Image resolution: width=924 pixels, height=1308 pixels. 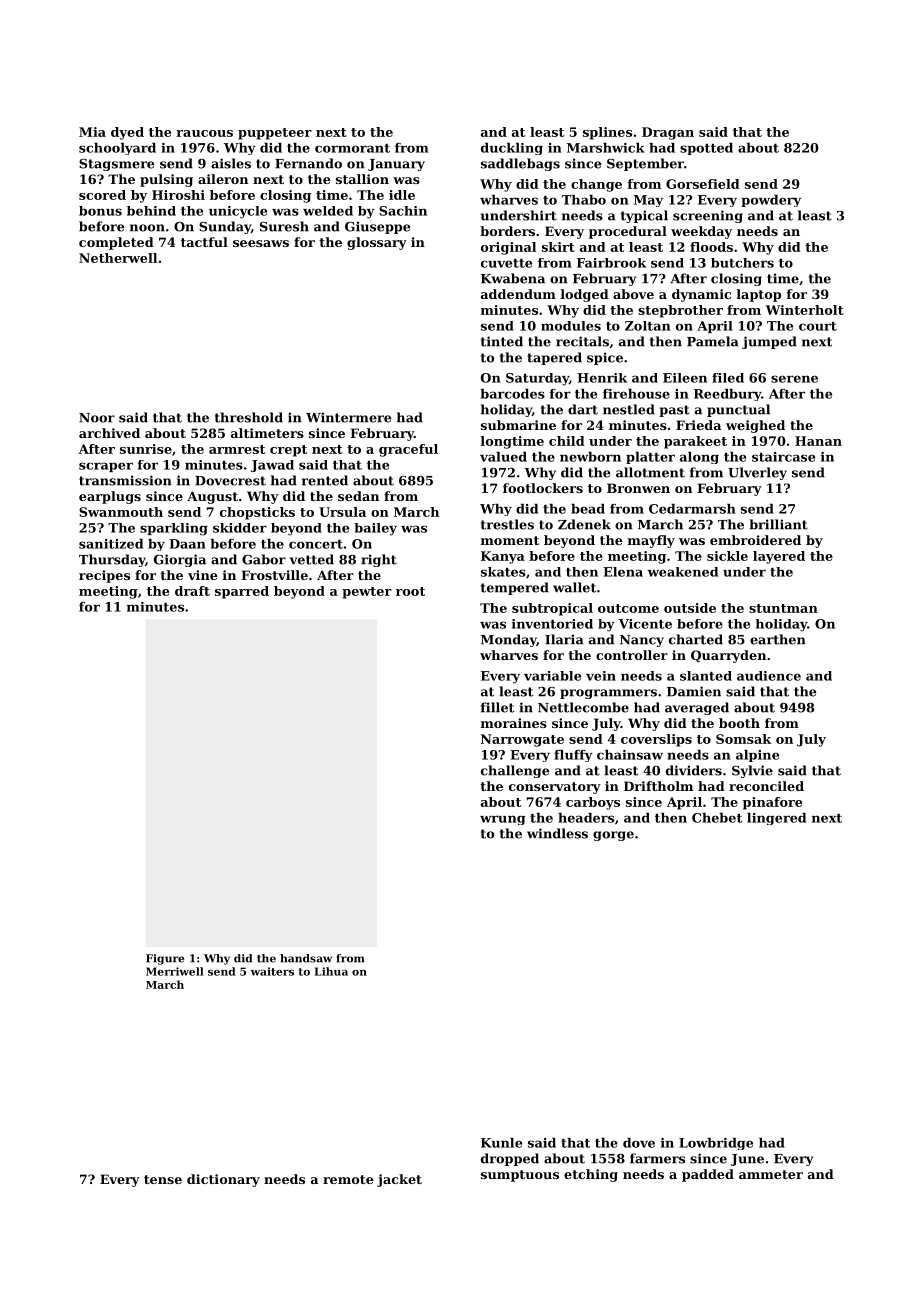 I want to click on sparred, so click(x=242, y=592).
